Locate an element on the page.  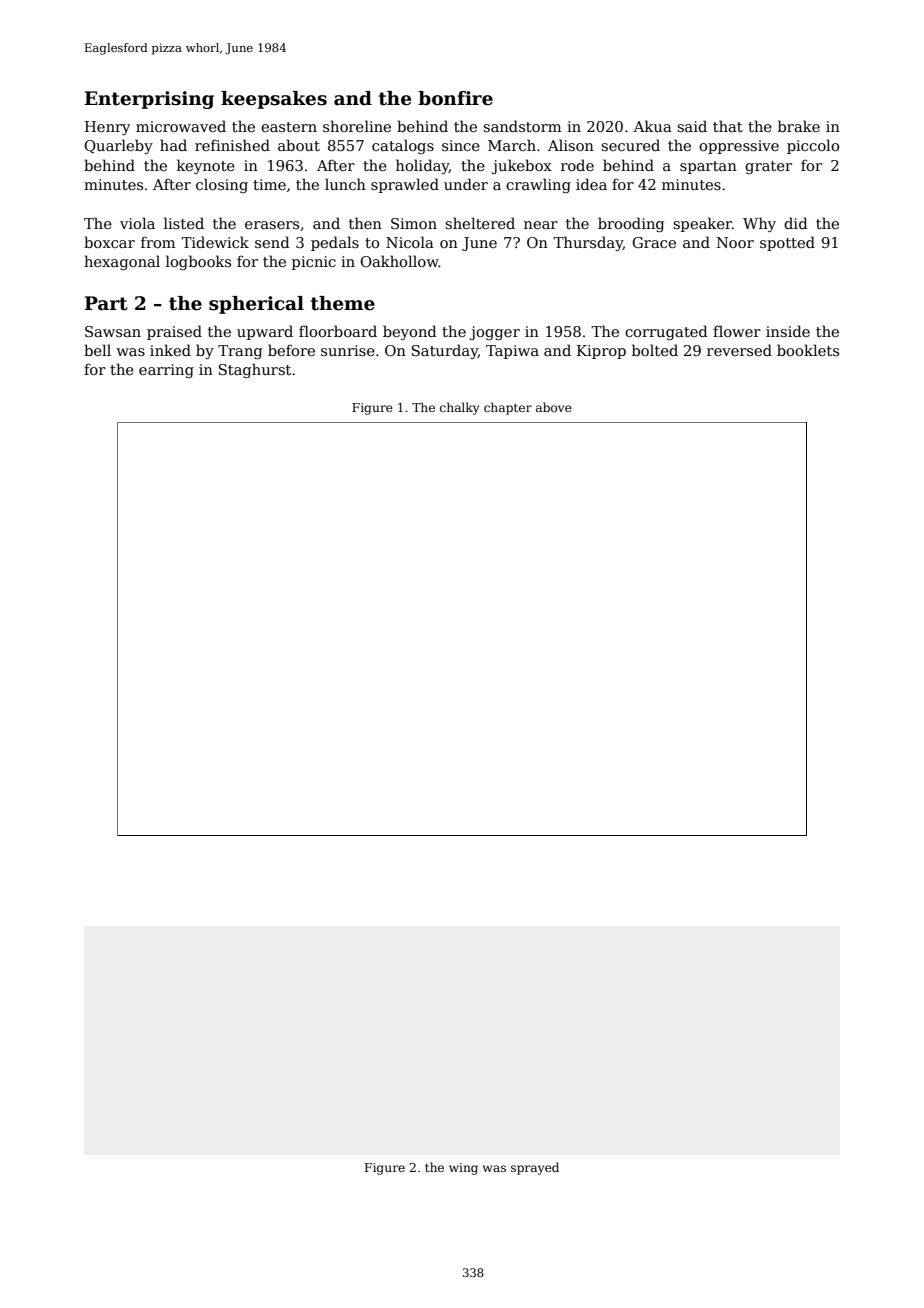
above is located at coordinates (554, 407).
